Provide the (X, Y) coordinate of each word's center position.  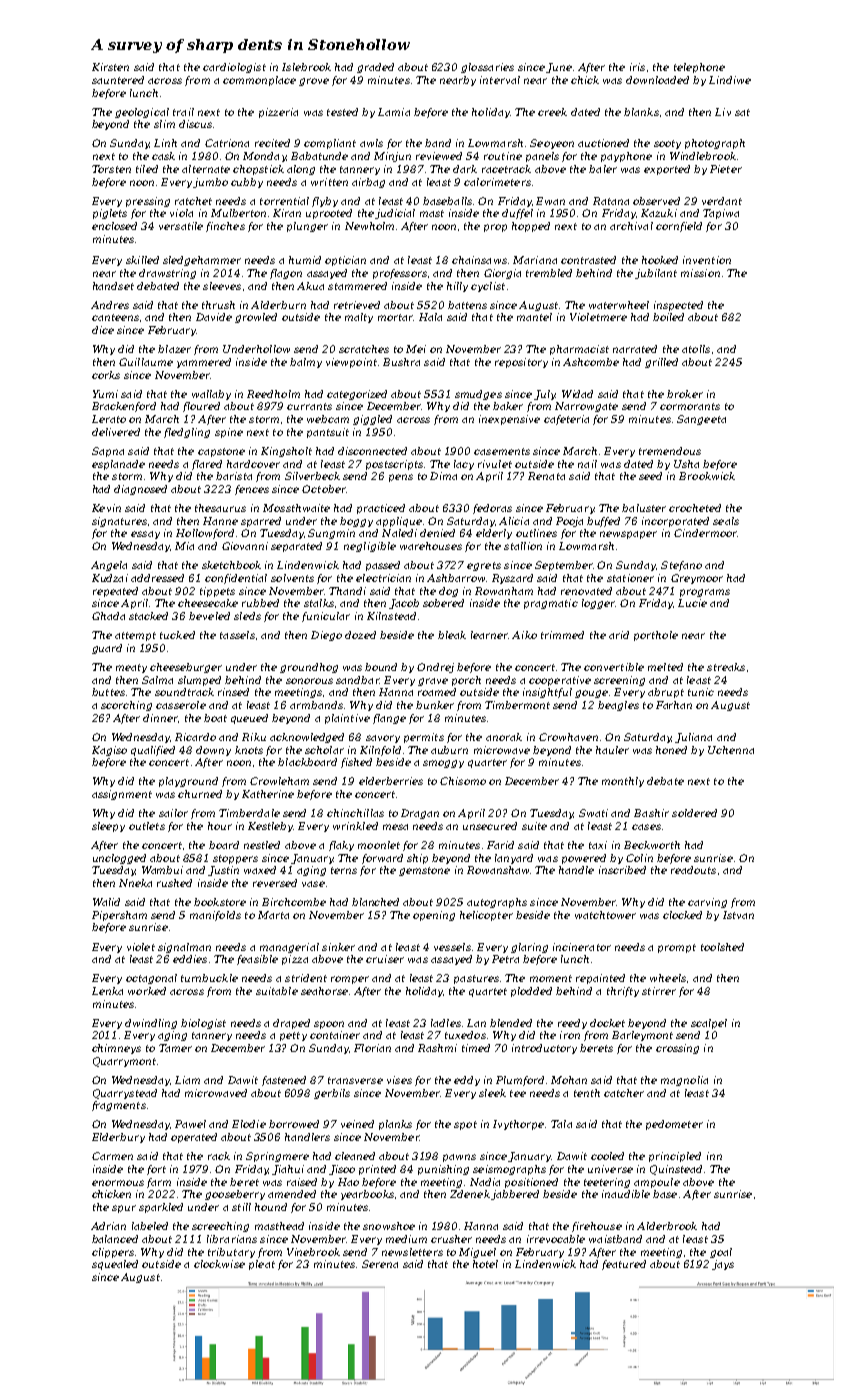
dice (103, 330)
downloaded (657, 80)
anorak (504, 737)
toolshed (722, 947)
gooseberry (235, 1195)
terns (344, 870)
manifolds (215, 916)
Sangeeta (701, 420)
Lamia (394, 112)
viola (181, 213)
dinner (160, 718)
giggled (372, 420)
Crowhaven (568, 737)
